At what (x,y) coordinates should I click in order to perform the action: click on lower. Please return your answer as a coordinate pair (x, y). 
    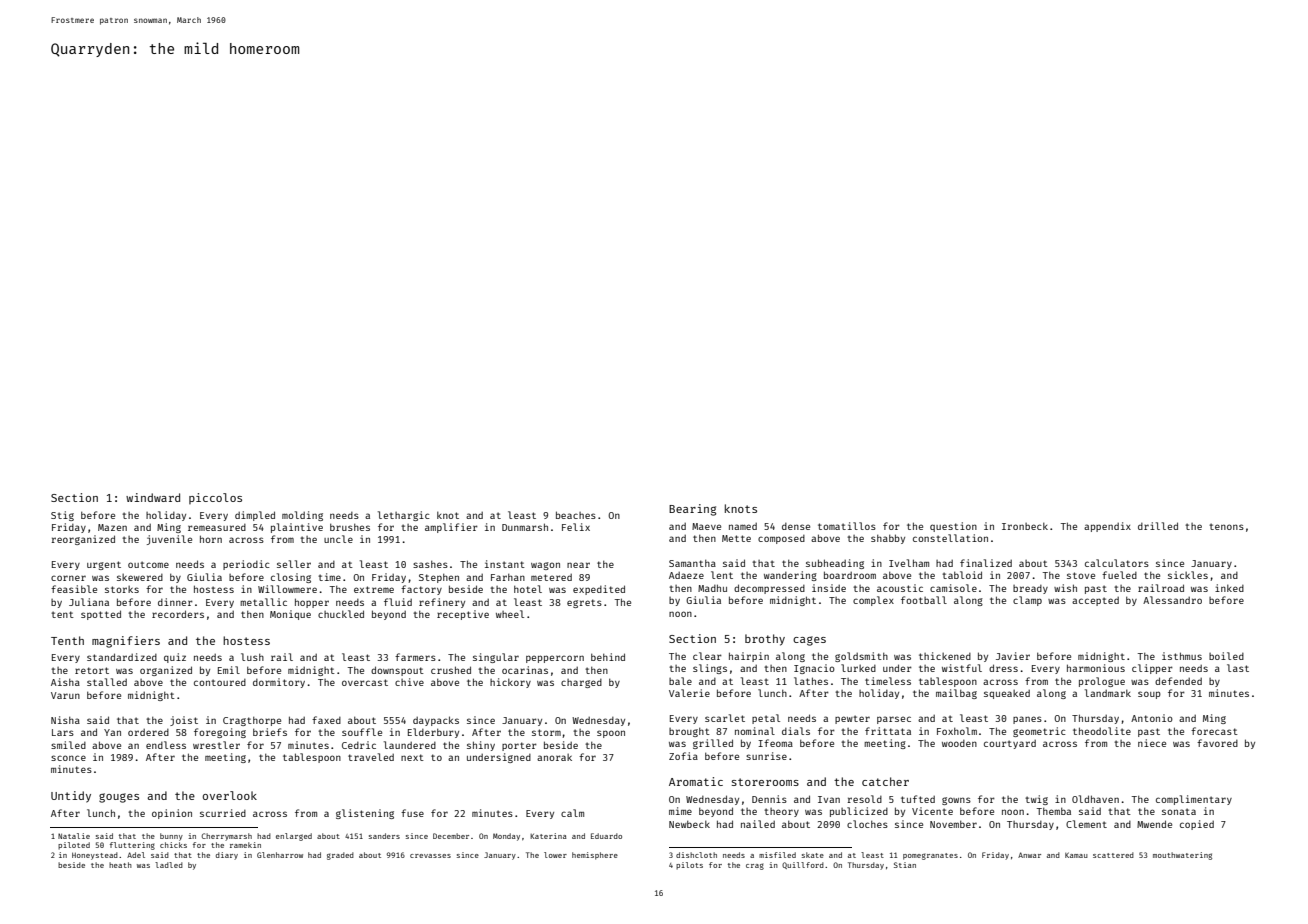
    Looking at the image, I should click on (555, 855).
